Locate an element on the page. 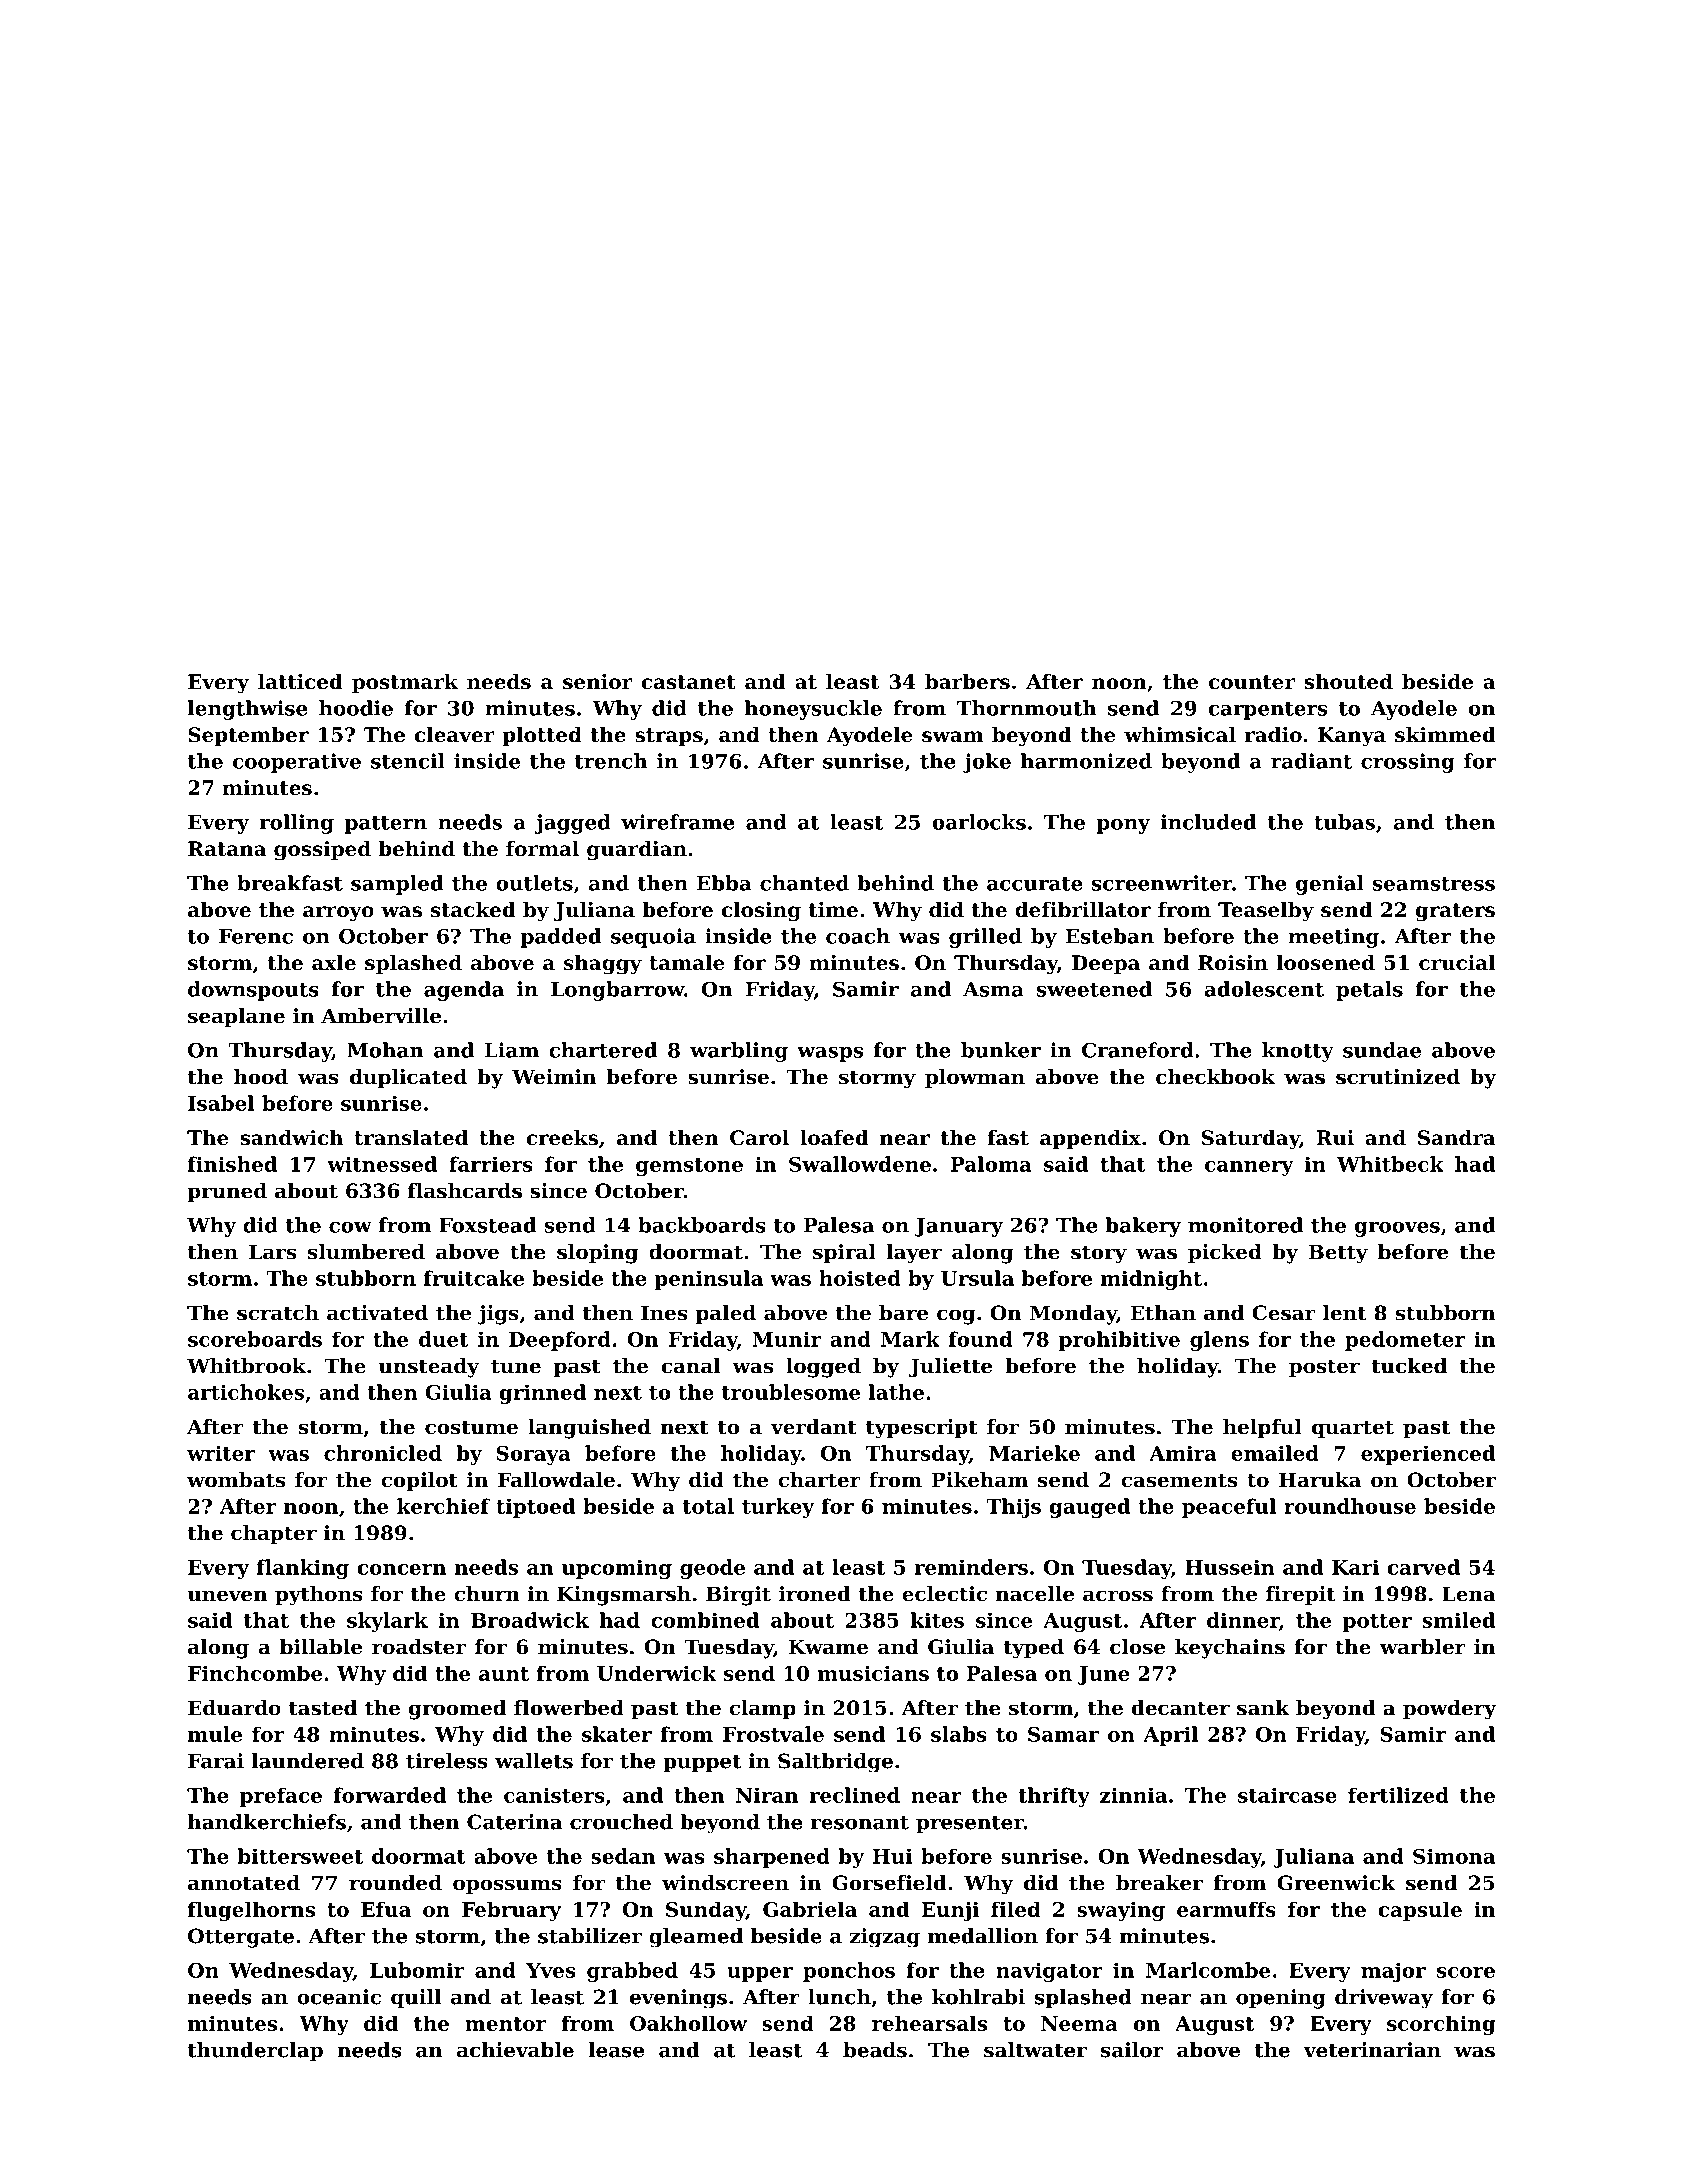 This image has width=1683, height=2178. honeysuckle is located at coordinates (813, 710).
